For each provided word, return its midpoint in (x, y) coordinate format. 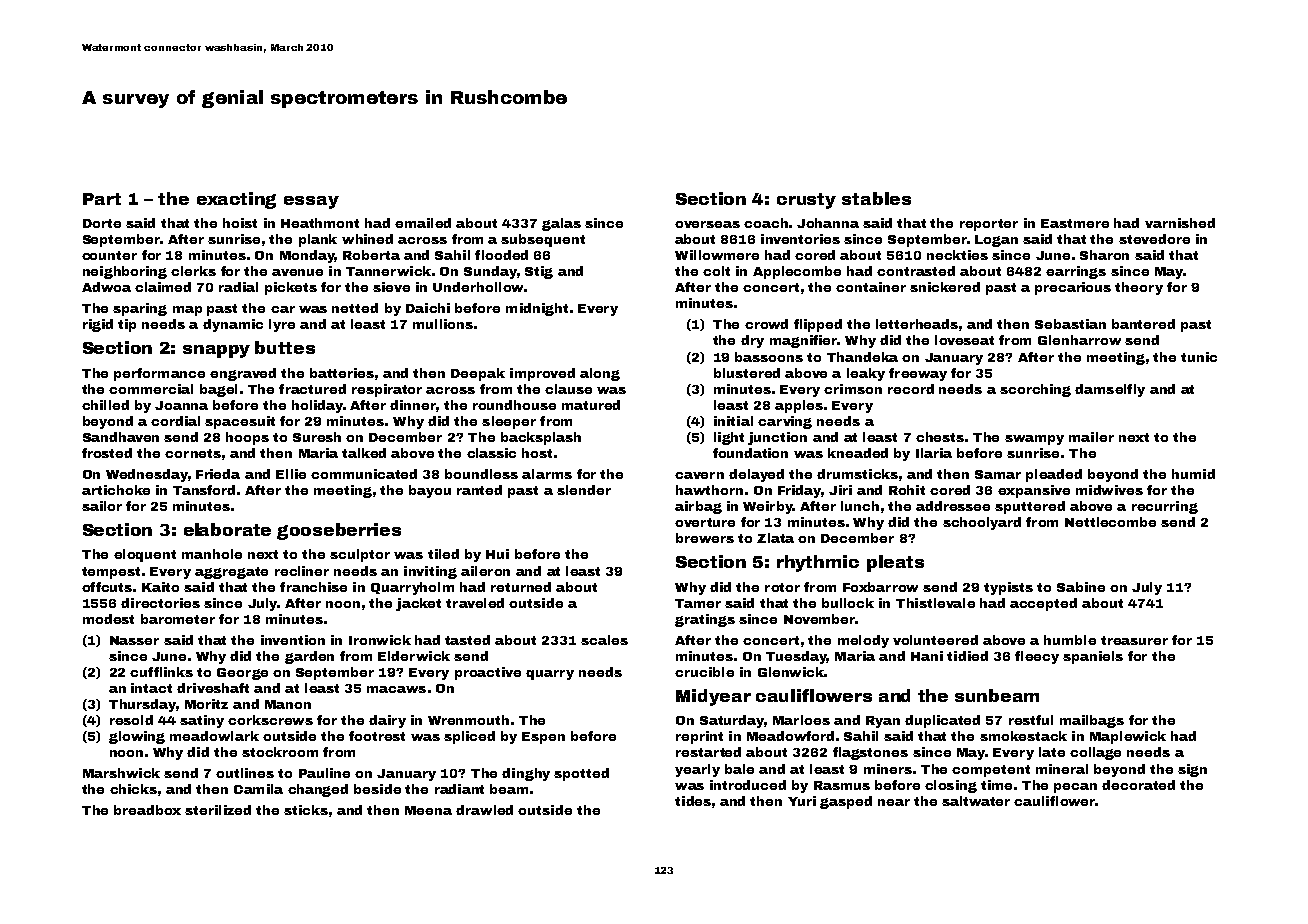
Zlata (775, 538)
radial (238, 287)
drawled (484, 810)
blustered (747, 373)
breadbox (147, 810)
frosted (107, 453)
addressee (953, 506)
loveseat (964, 340)
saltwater (976, 801)
